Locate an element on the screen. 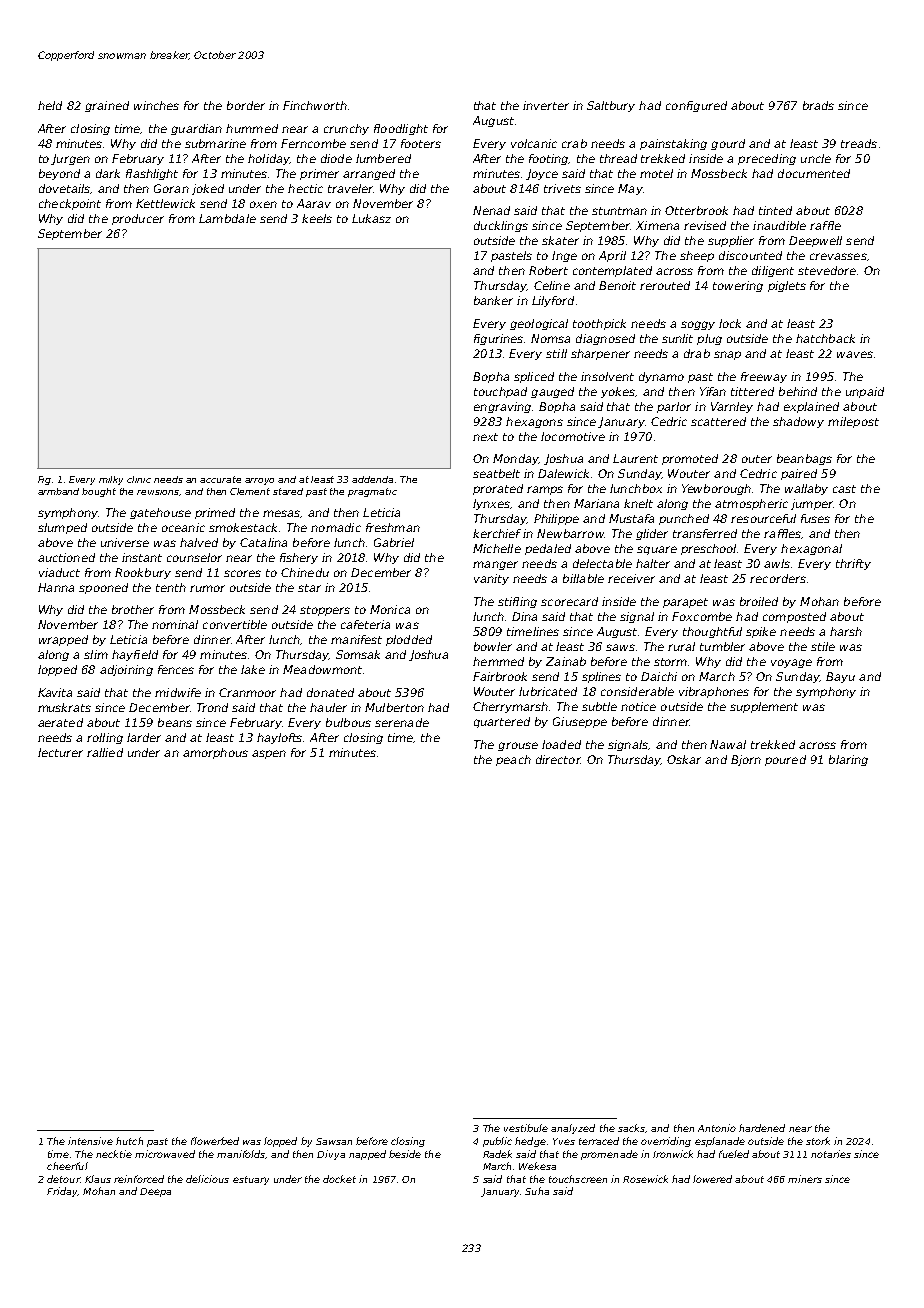 This screenshot has width=924, height=1308. winches is located at coordinates (156, 105).
